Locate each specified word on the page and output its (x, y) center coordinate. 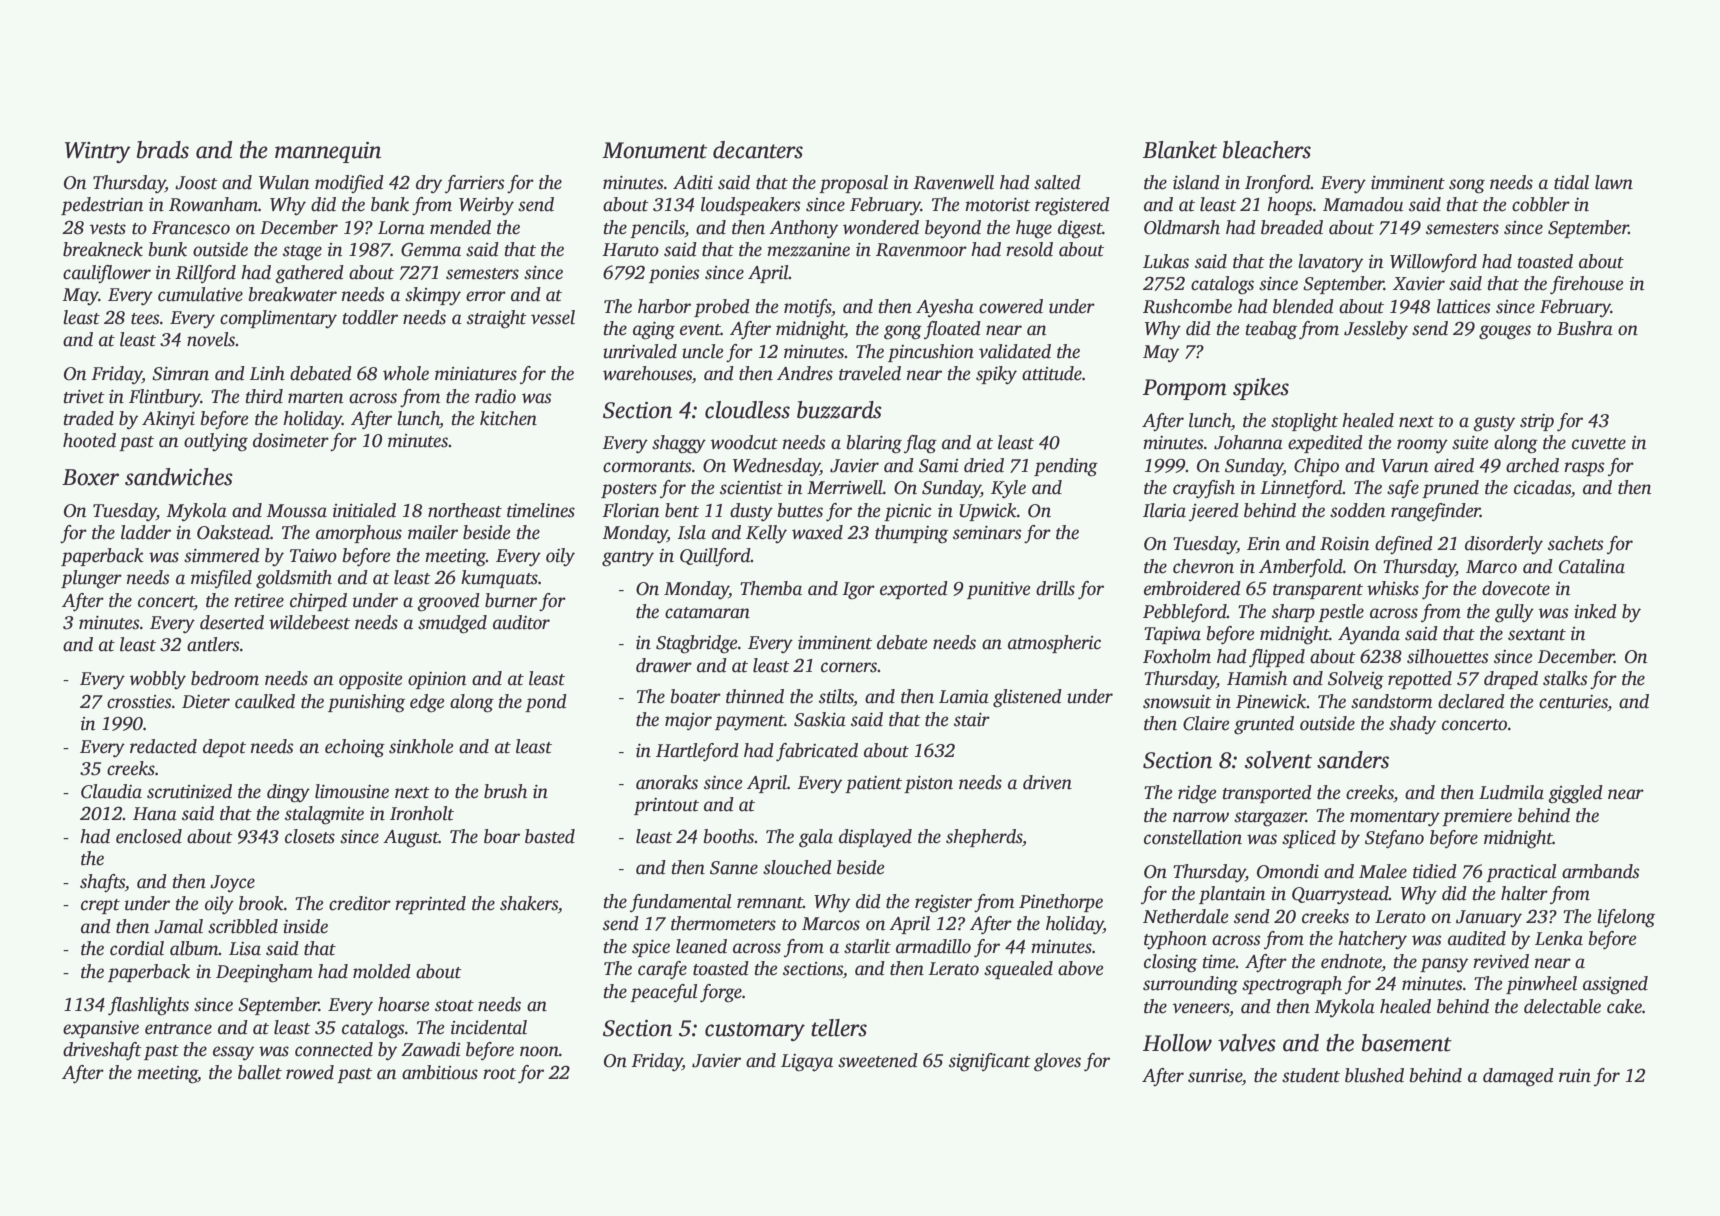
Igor (858, 591)
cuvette (1599, 444)
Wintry (98, 152)
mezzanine (808, 250)
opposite (371, 680)
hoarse (404, 1004)
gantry (628, 559)
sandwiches (179, 477)
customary (755, 1031)
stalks (1565, 678)
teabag (1271, 330)
